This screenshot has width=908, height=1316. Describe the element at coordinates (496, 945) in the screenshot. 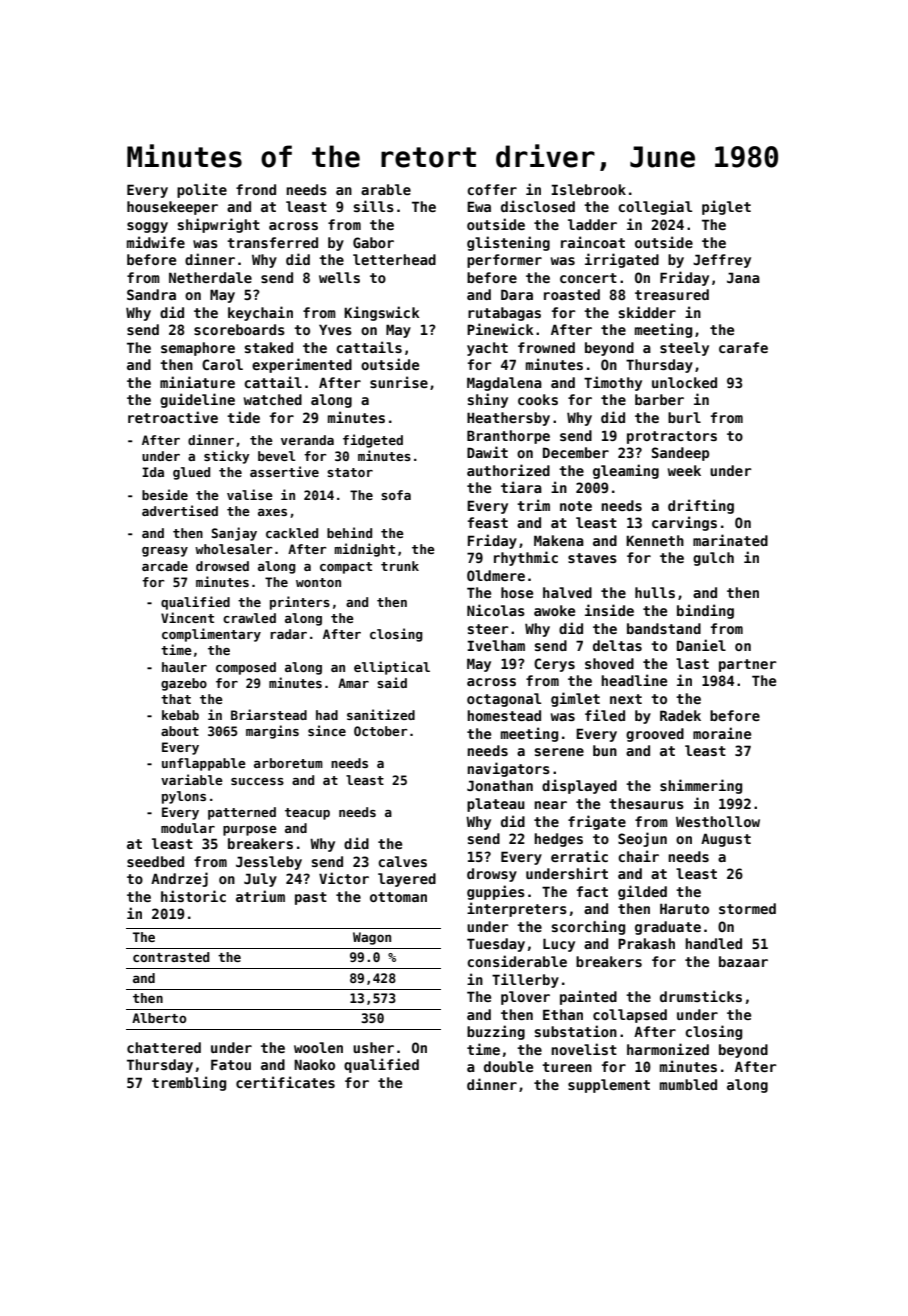

I see `Tuesday` at that location.
